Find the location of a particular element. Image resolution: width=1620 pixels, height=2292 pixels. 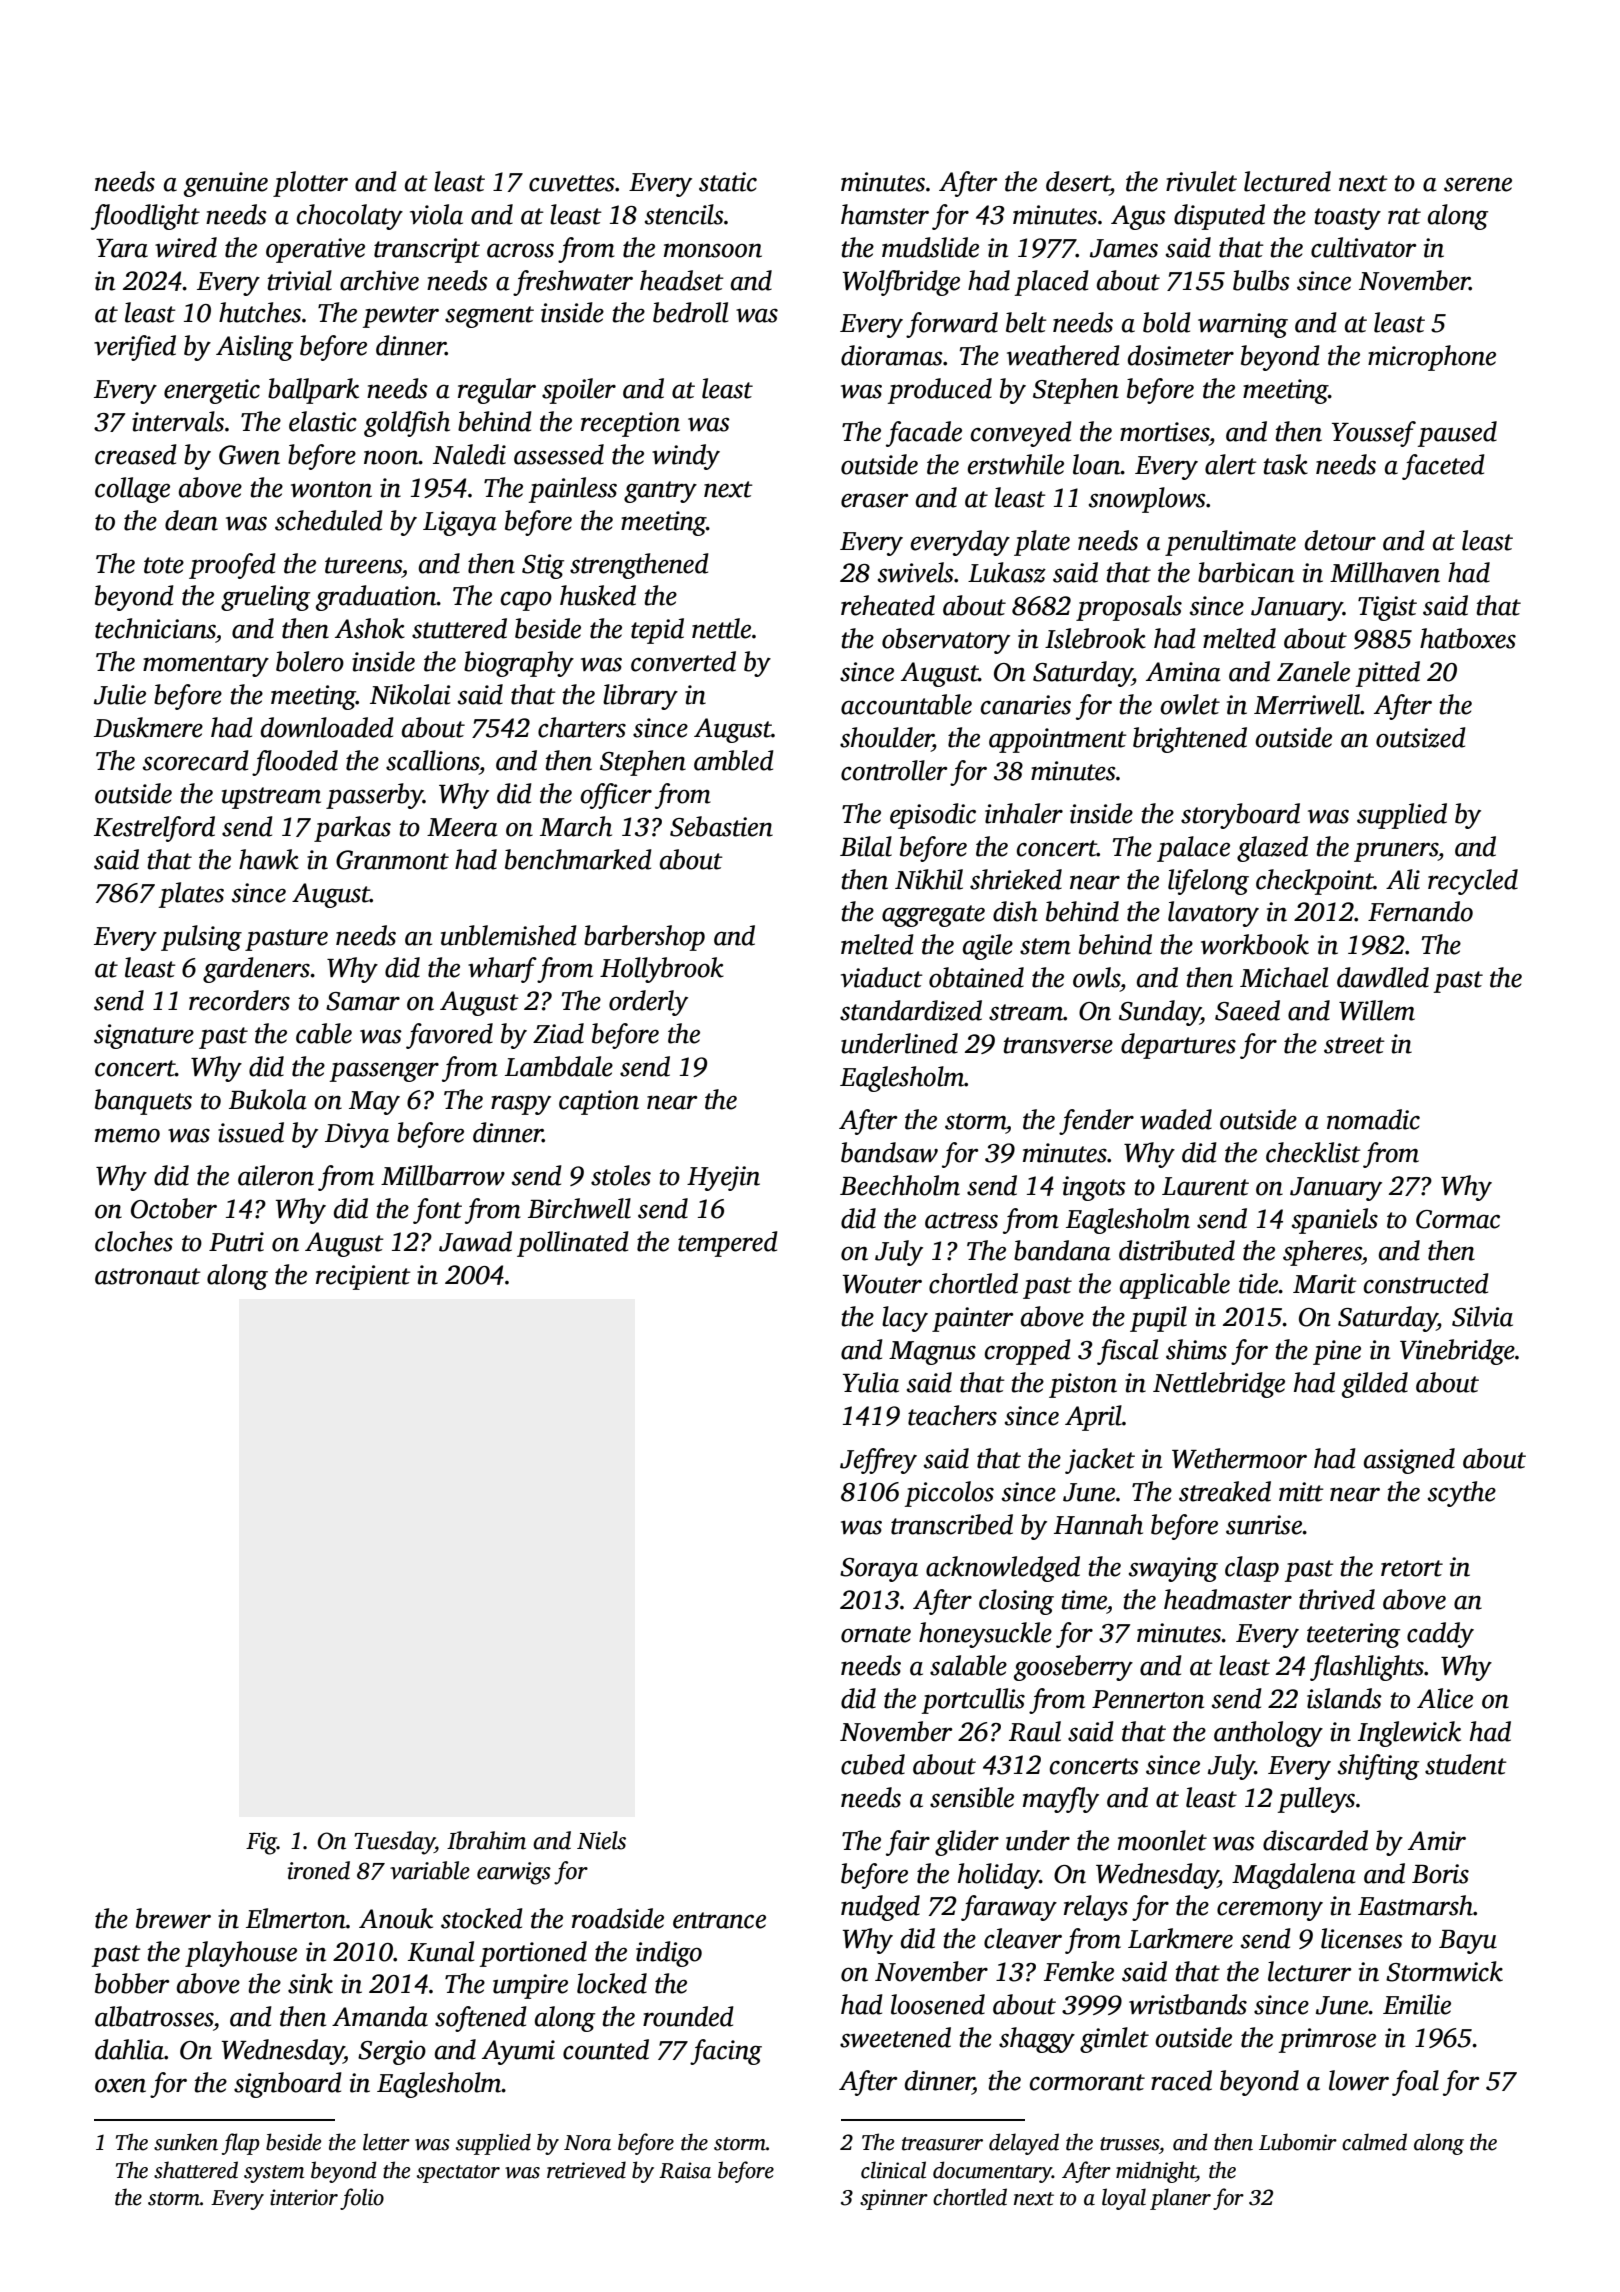

Wouter is located at coordinates (882, 1284).
